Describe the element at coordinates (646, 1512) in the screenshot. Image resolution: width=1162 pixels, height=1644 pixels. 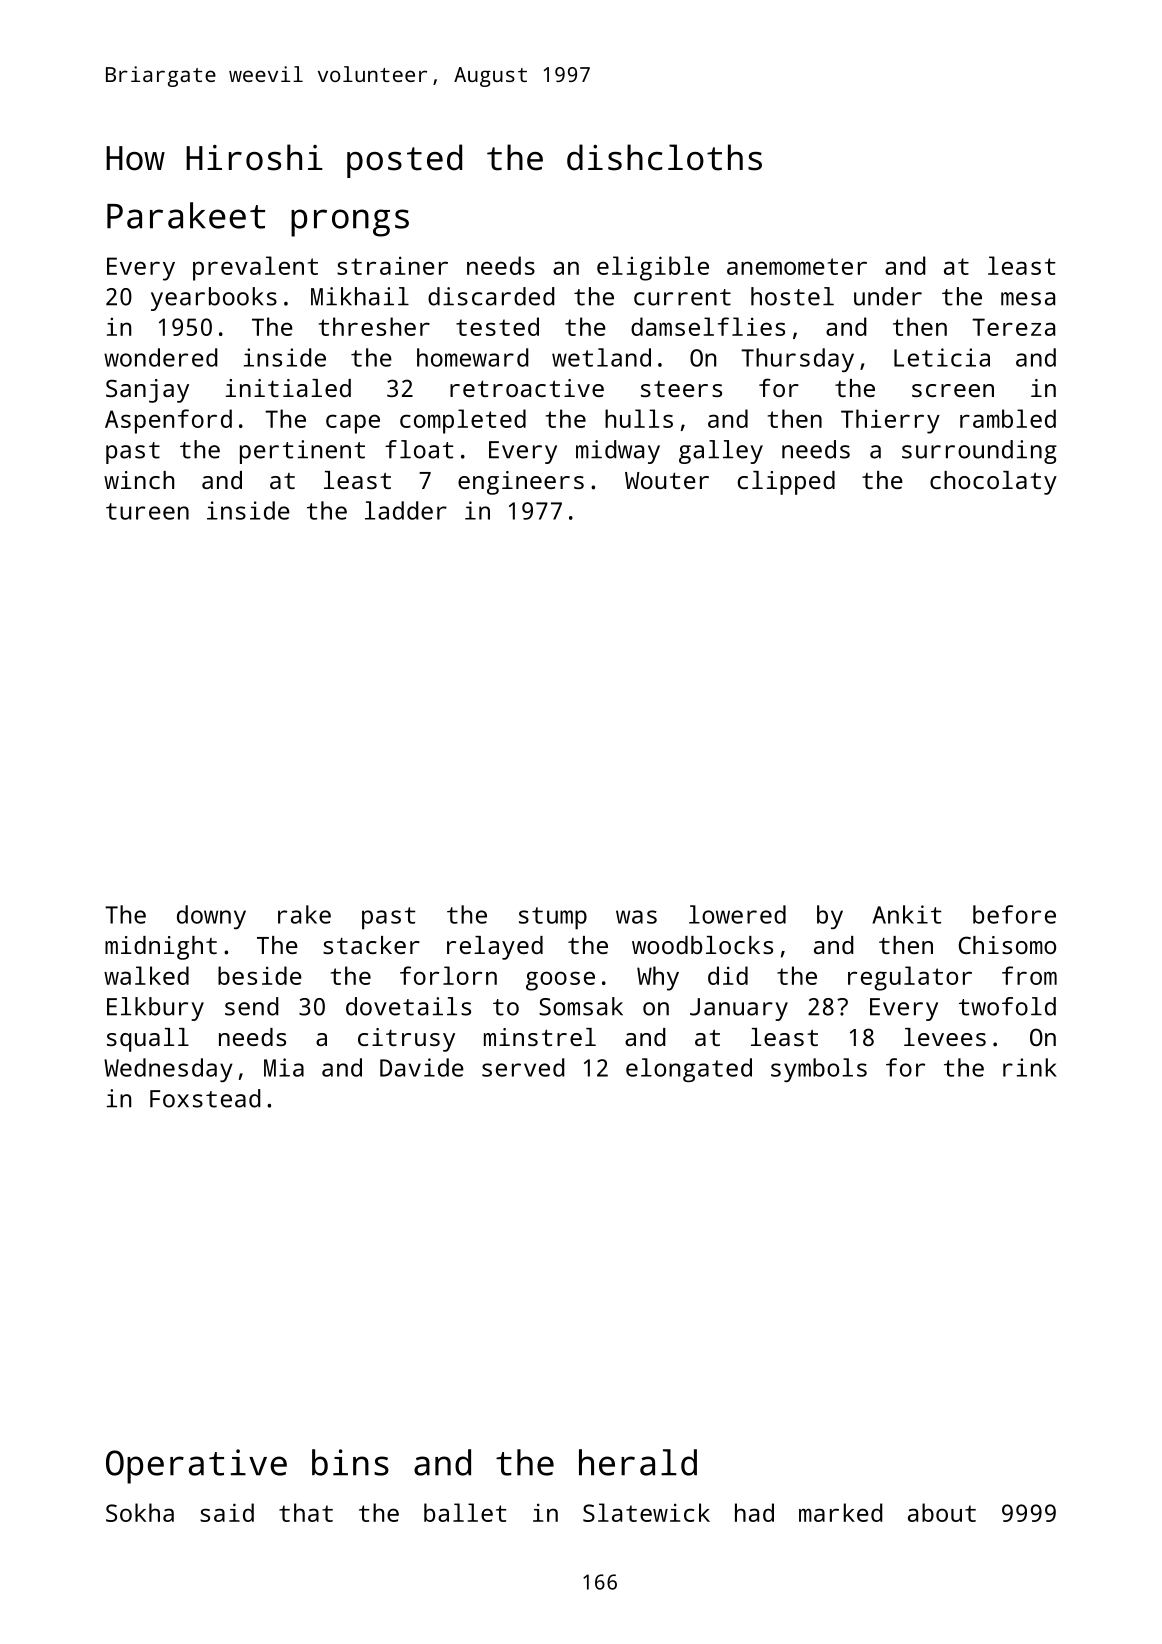
I see `Slatewick` at that location.
